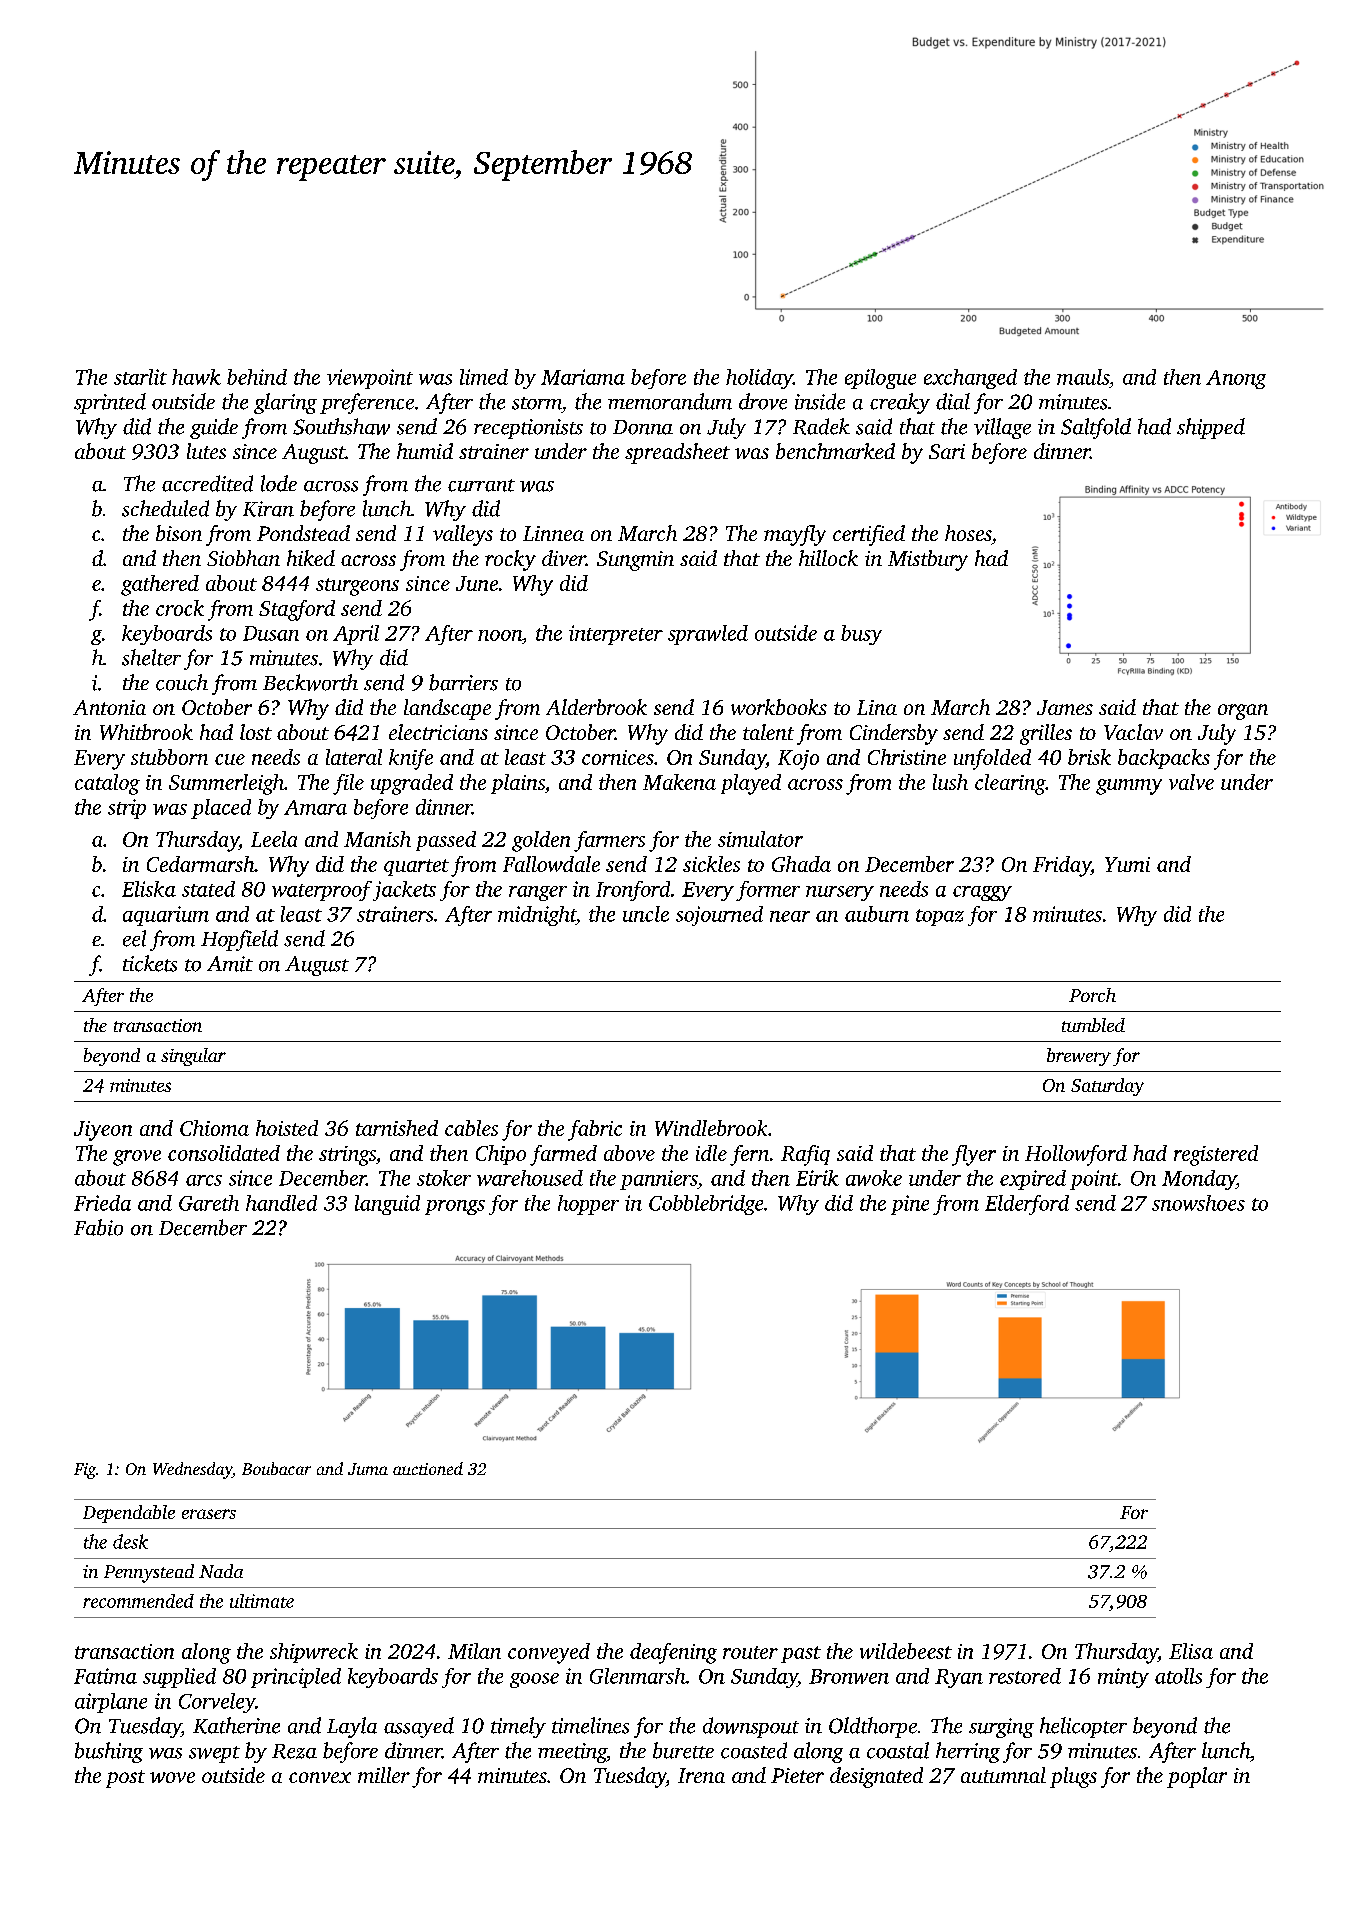  I want to click on brewery, so click(1079, 1057).
